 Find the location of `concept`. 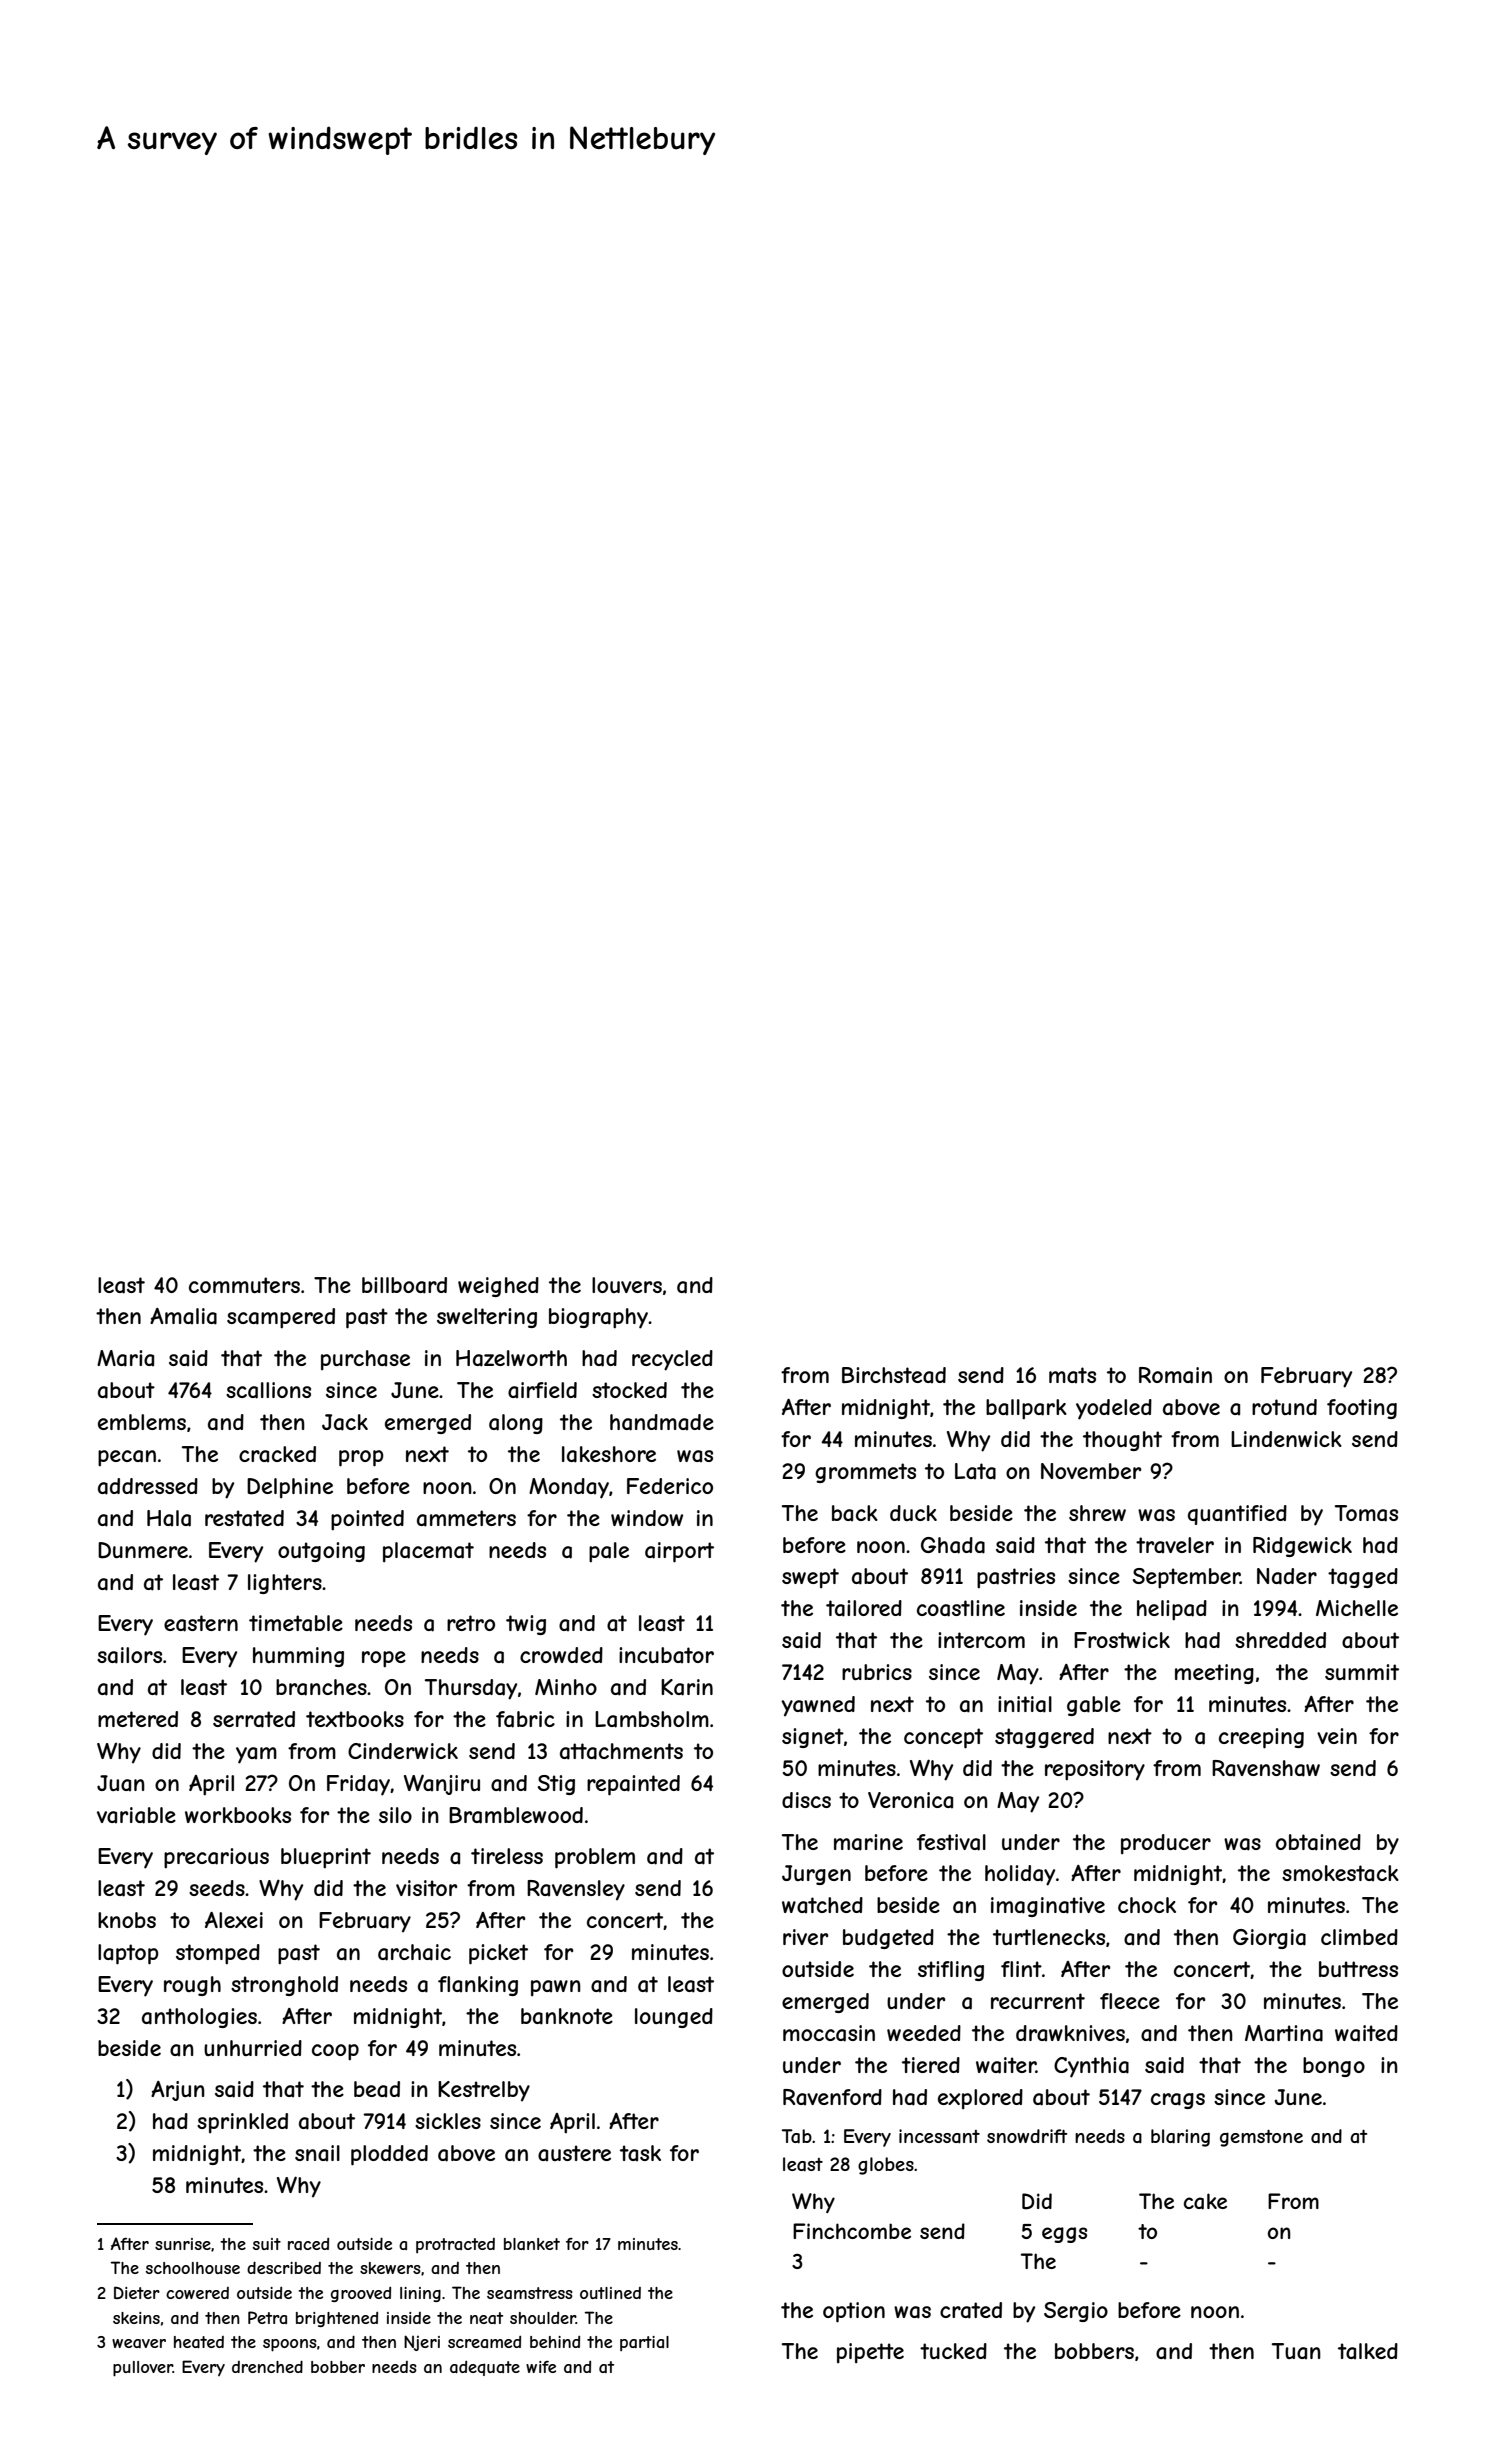

concept is located at coordinates (943, 1738).
